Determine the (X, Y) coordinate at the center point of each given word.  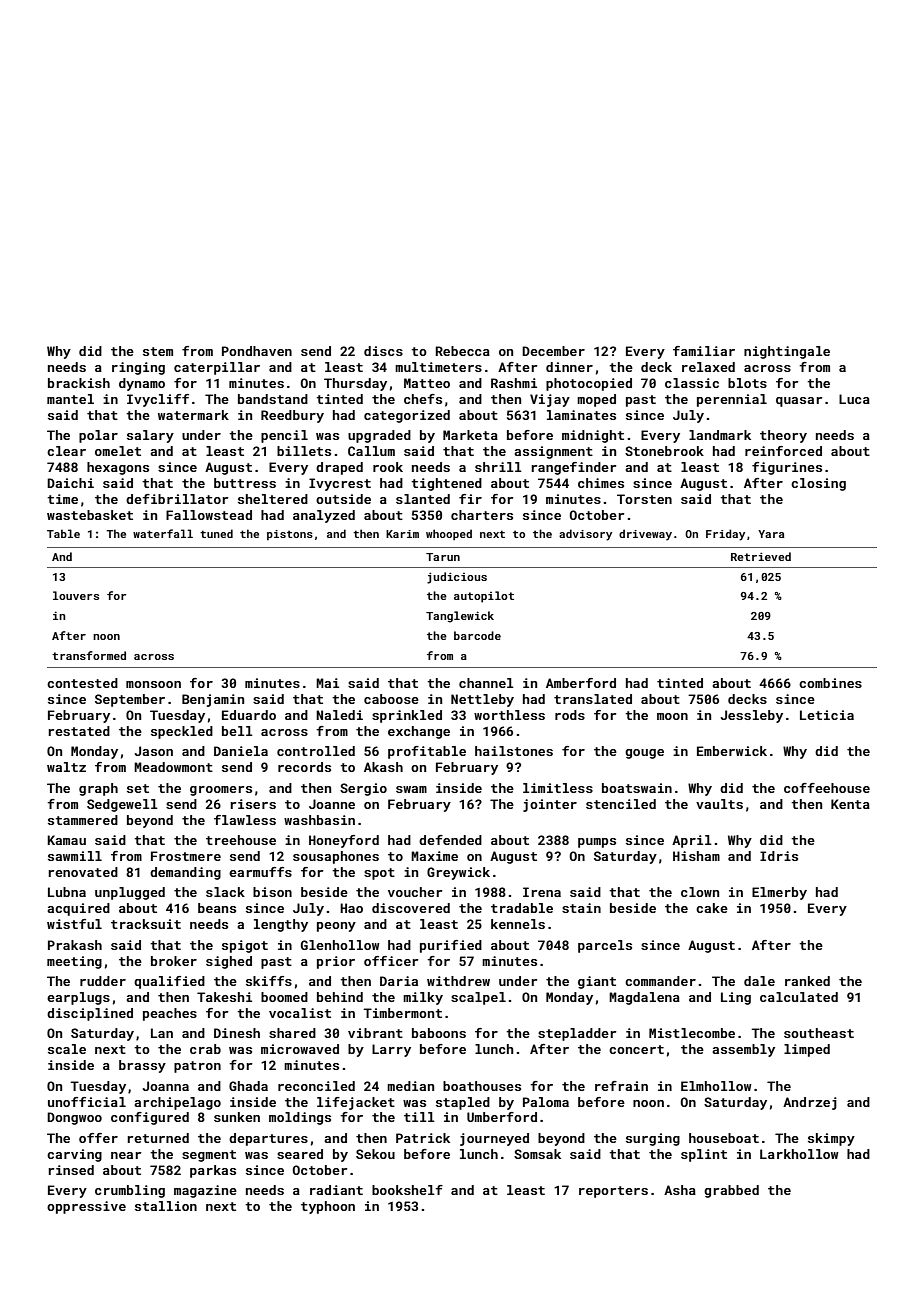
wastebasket (90, 515)
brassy (142, 1066)
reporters (613, 1192)
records (304, 767)
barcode (477, 635)
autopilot (484, 597)
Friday (725, 535)
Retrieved (761, 556)
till (419, 1117)
